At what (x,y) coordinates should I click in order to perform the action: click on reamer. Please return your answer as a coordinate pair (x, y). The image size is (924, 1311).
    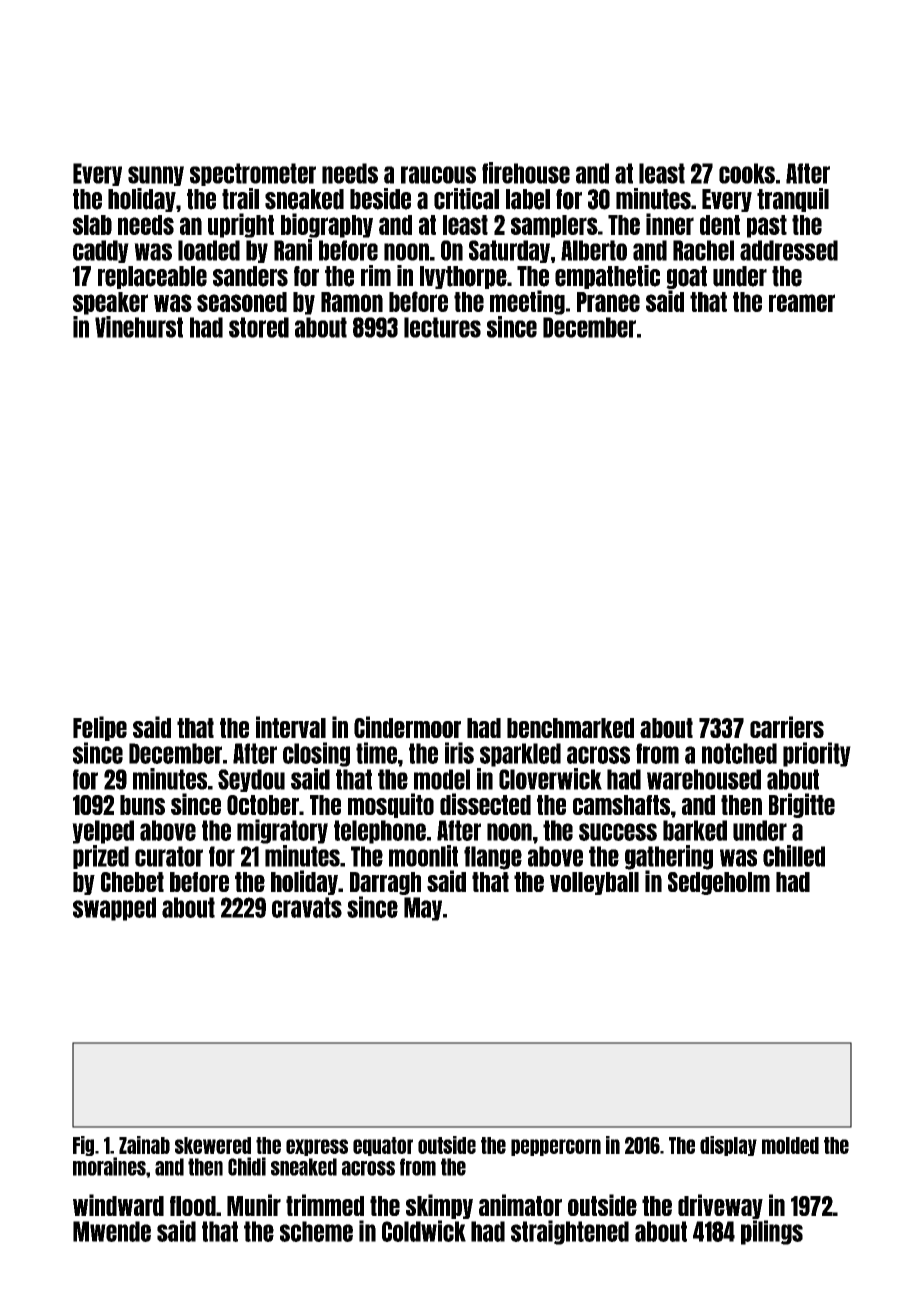
    Looking at the image, I should click on (802, 303).
